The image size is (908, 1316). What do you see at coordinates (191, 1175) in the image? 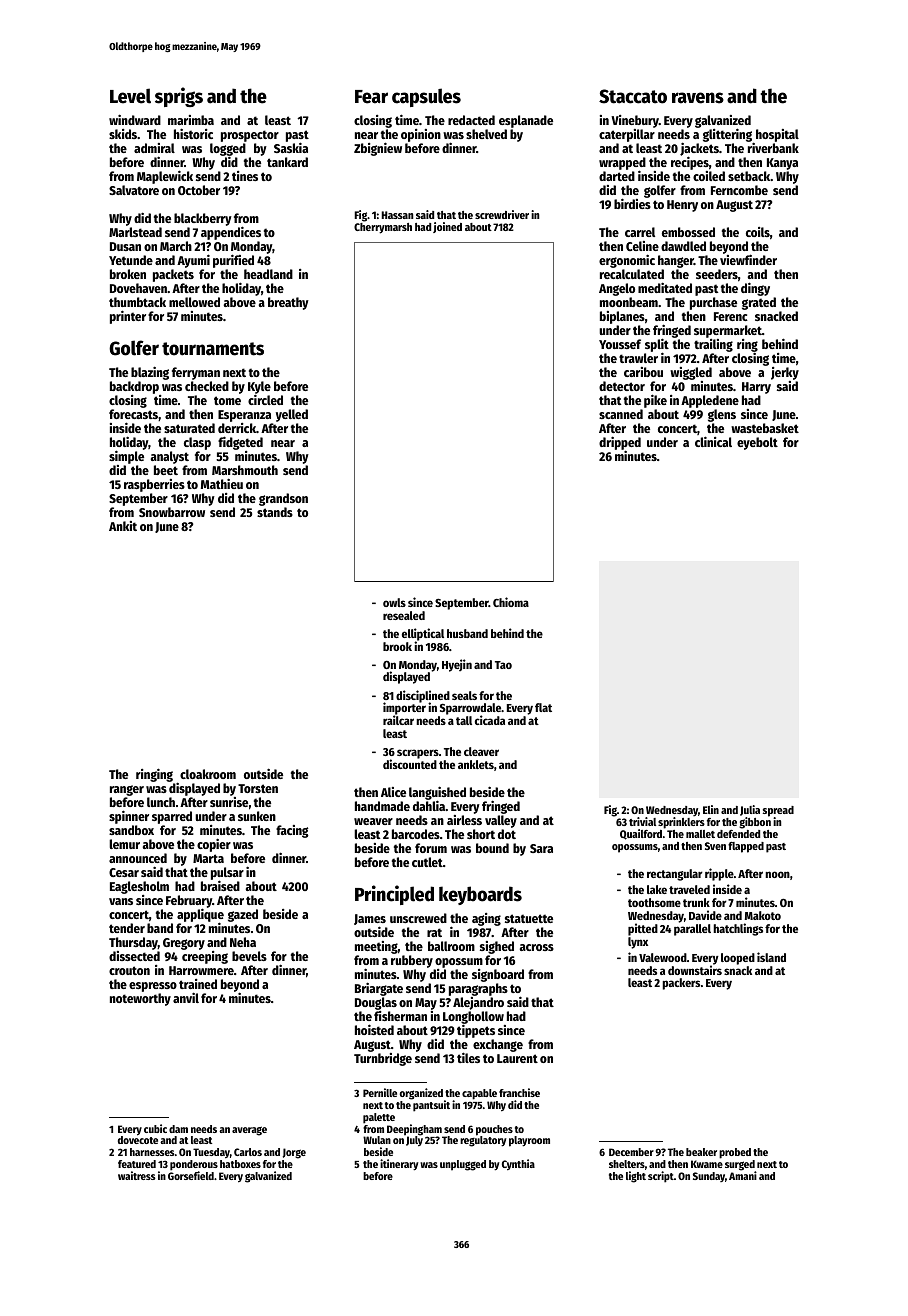
I see `Gorsefield` at bounding box center [191, 1175].
